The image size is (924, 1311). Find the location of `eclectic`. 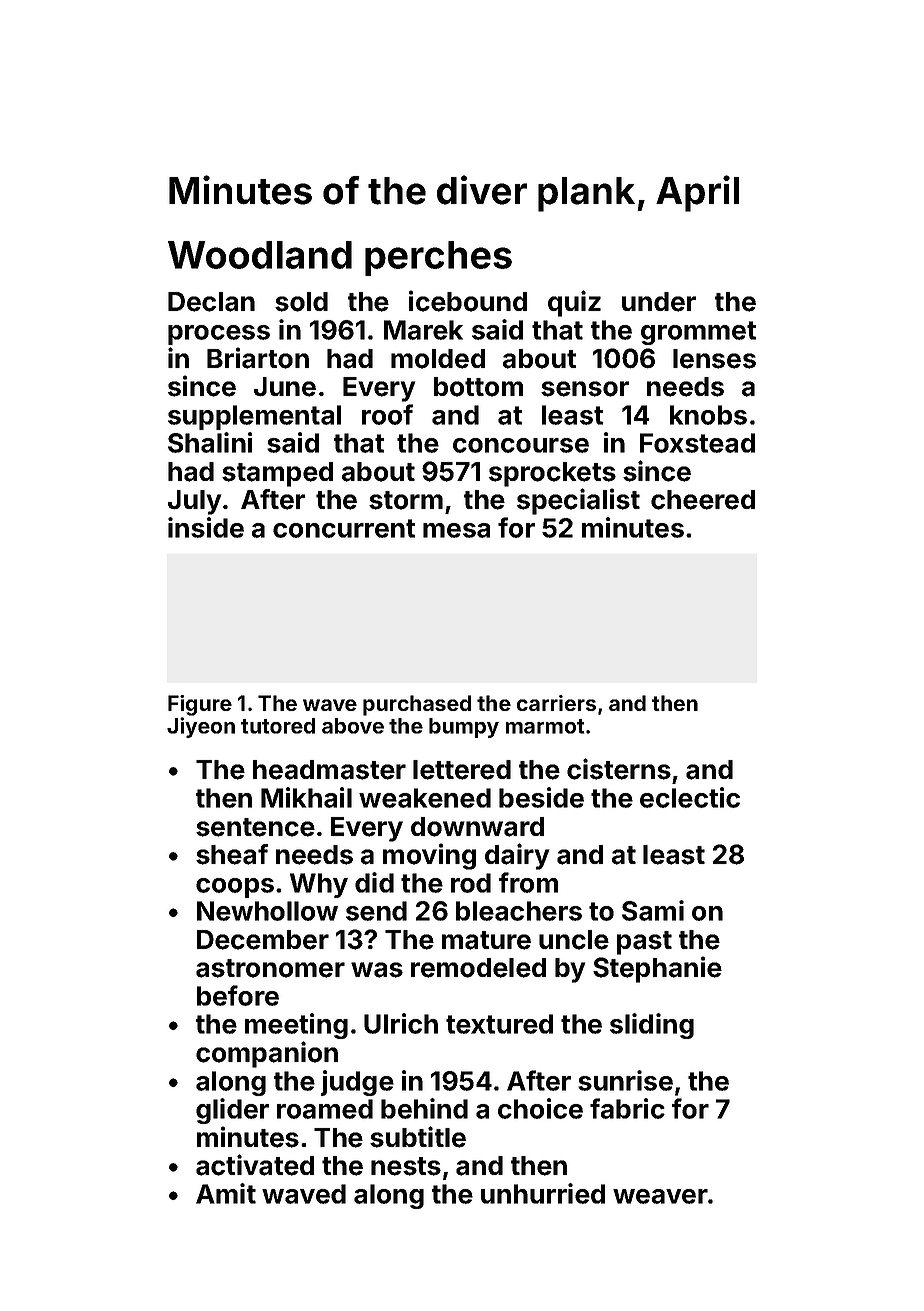

eclectic is located at coordinates (690, 797).
